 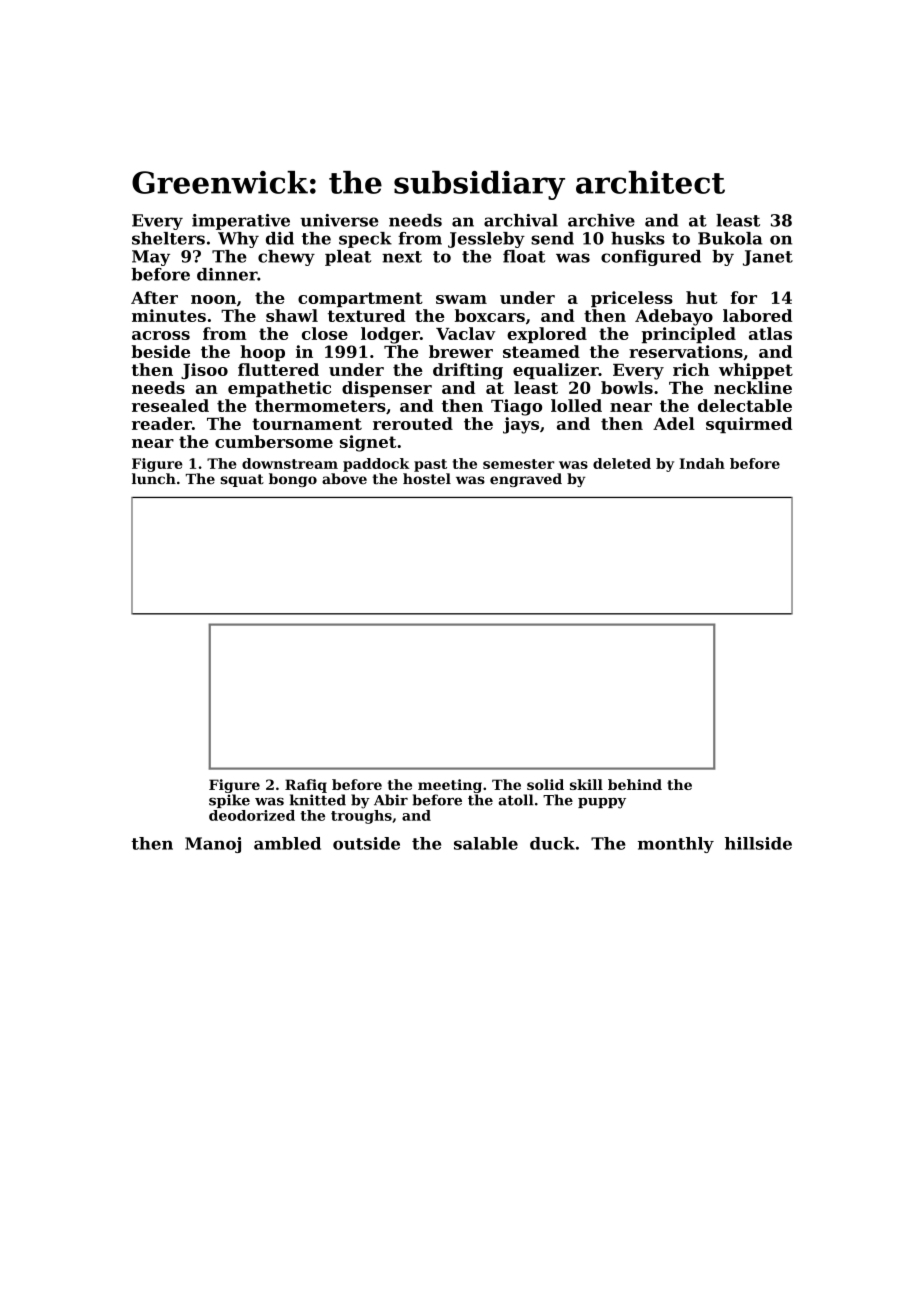 What do you see at coordinates (545, 784) in the screenshot?
I see `solid` at bounding box center [545, 784].
